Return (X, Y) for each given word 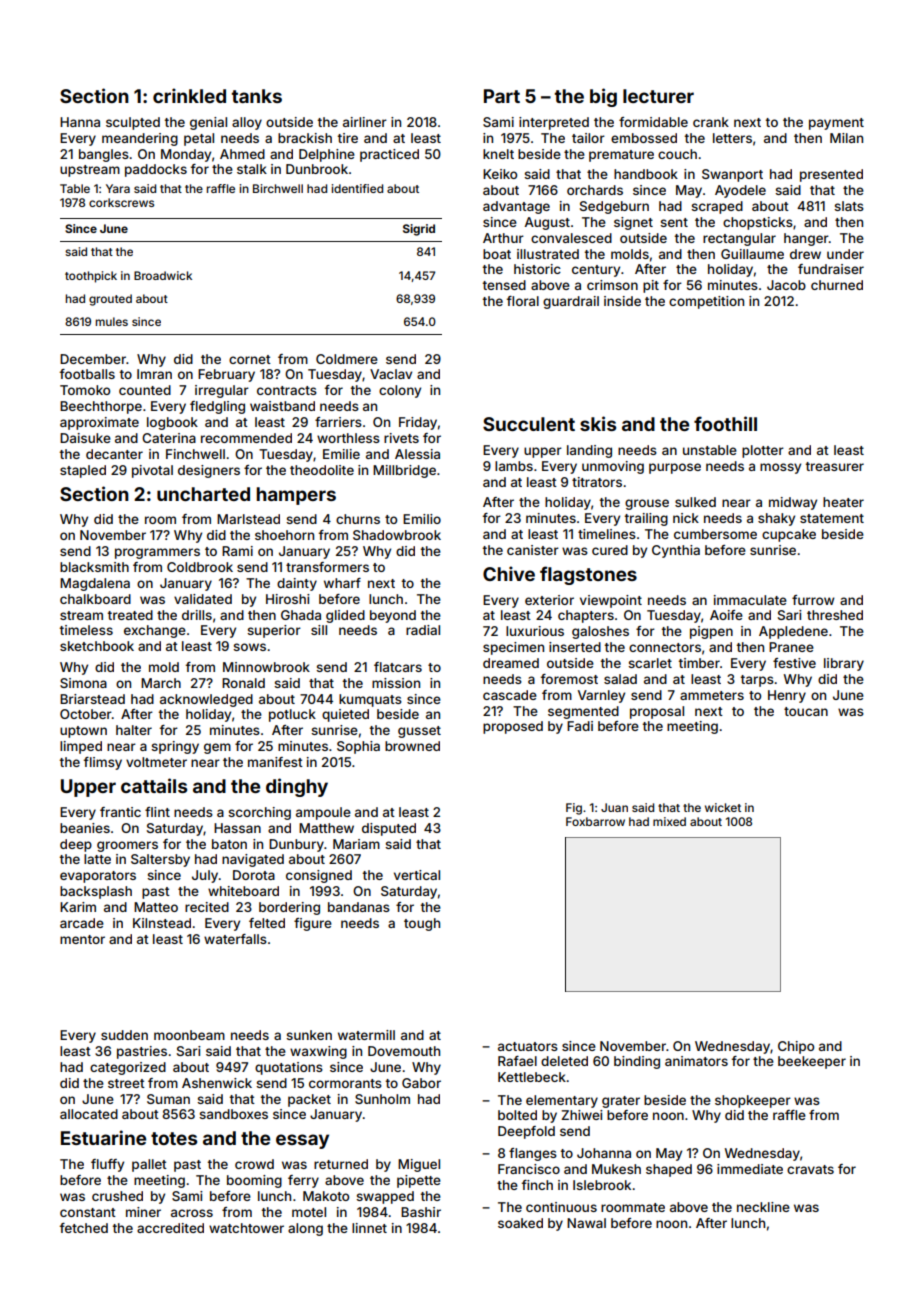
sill (319, 630)
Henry (787, 696)
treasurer (835, 466)
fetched (84, 1228)
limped (81, 747)
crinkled (189, 95)
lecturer (658, 96)
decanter (114, 454)
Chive (509, 573)
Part (502, 96)
